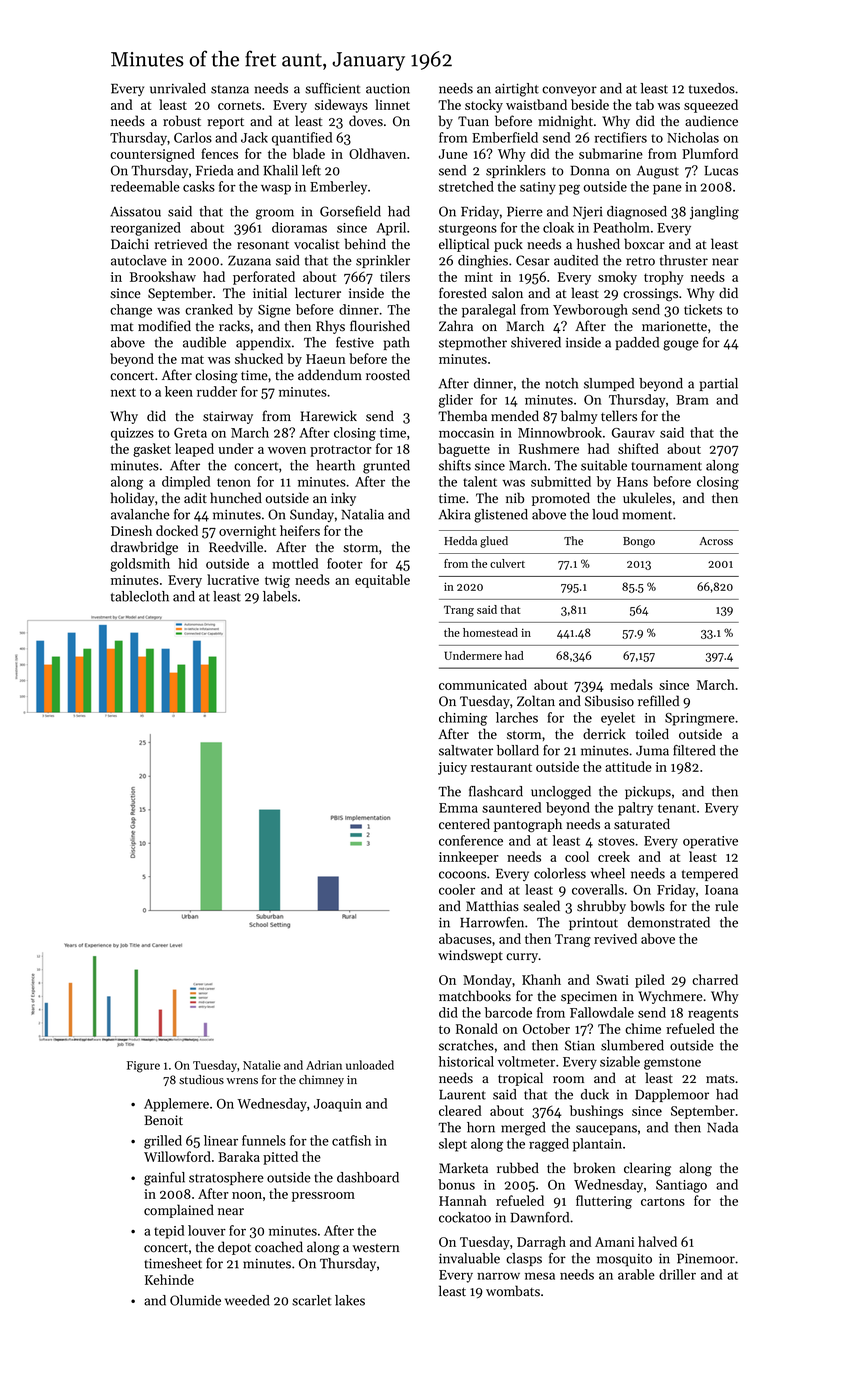  I want to click on holiday, so click(133, 499).
